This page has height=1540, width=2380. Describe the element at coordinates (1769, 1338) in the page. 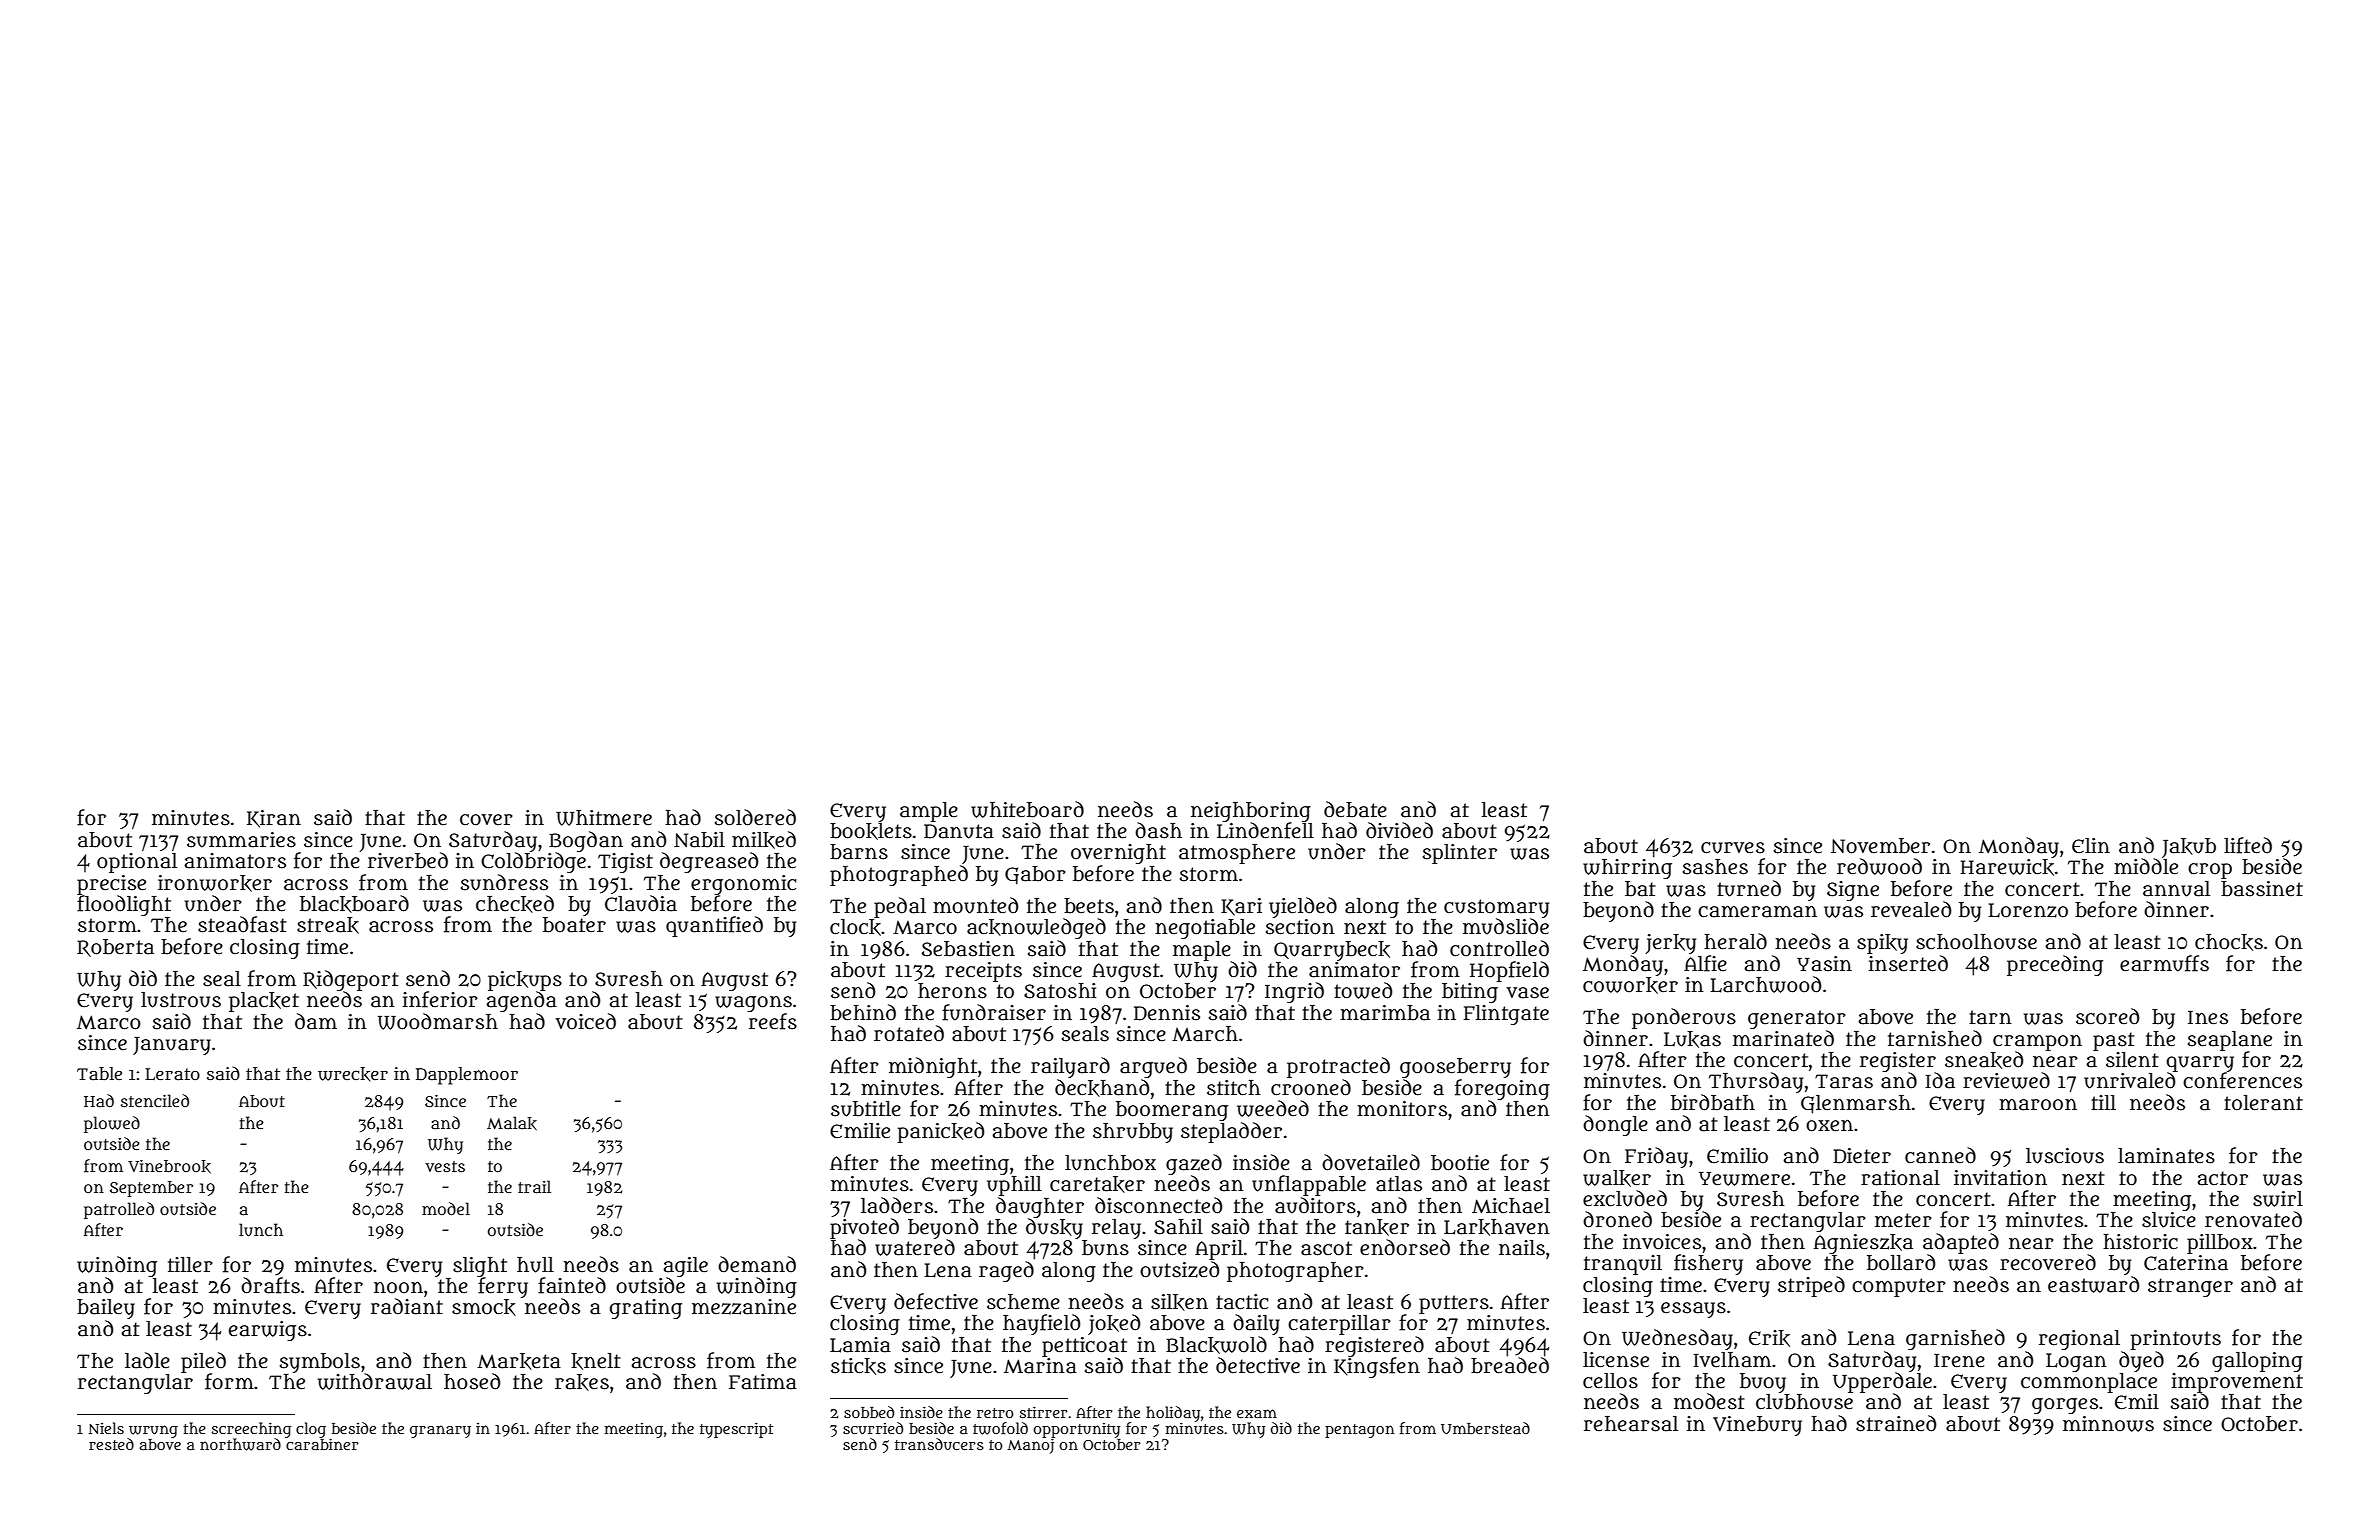

I see `Erik` at that location.
